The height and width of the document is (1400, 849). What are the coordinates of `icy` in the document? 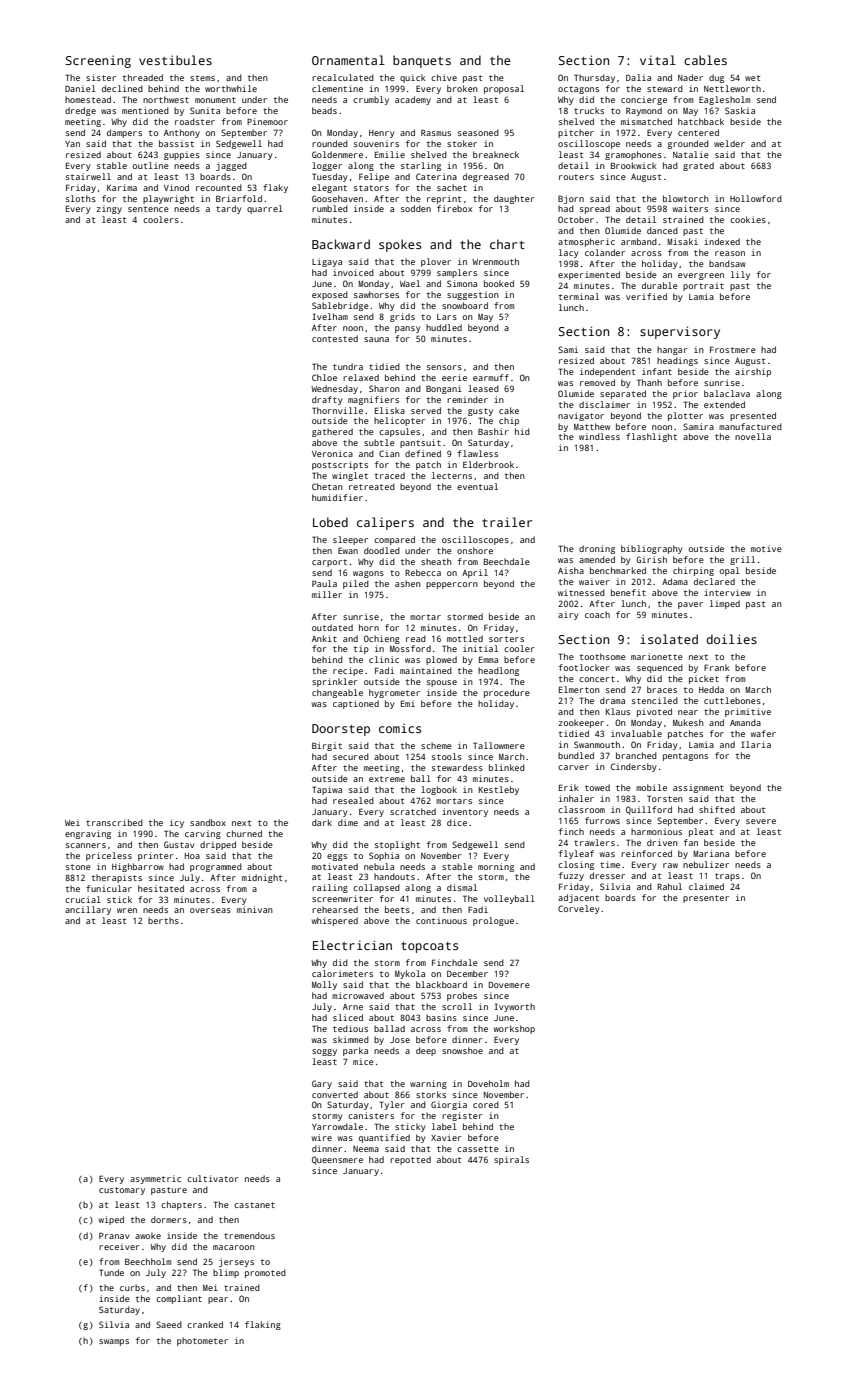 It's located at (177, 823).
